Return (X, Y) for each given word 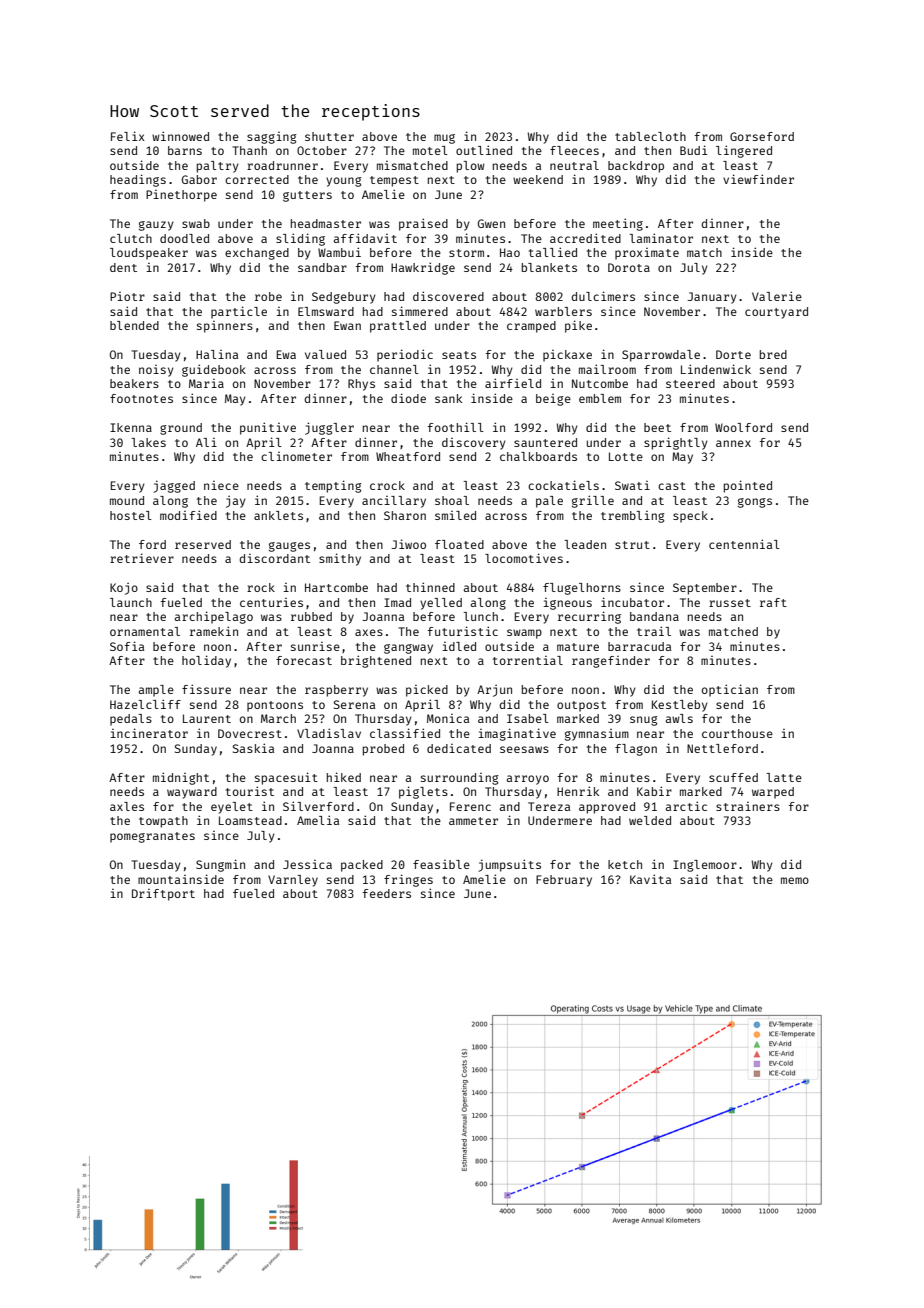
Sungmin (220, 865)
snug (644, 721)
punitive (268, 428)
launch (131, 602)
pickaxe (567, 356)
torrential (528, 660)
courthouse (737, 733)
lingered (744, 151)
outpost (581, 706)
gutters (307, 196)
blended (134, 325)
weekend (538, 179)
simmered (420, 311)
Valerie (777, 296)
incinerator (149, 733)
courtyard (776, 313)
